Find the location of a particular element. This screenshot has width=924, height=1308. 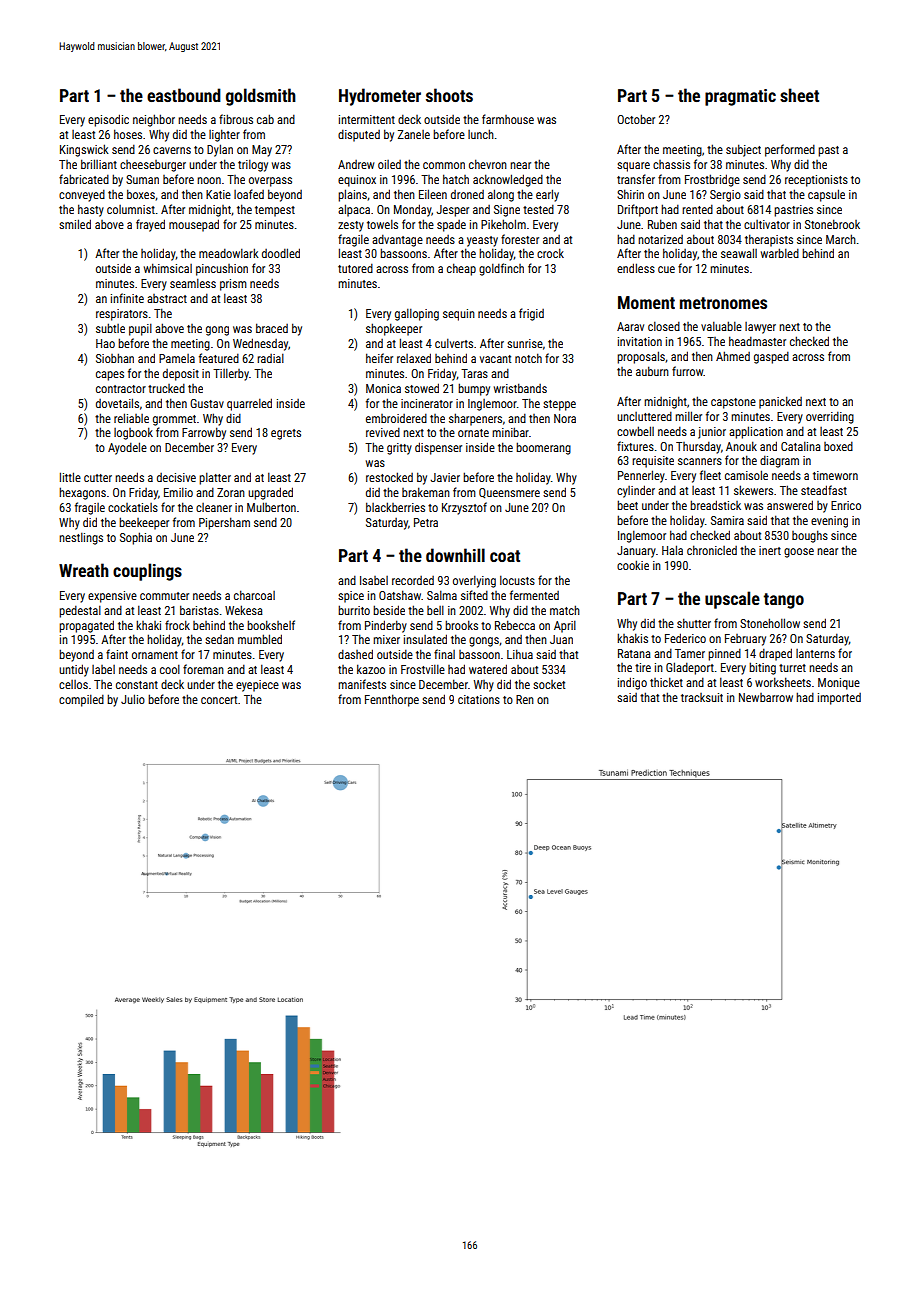

pragmatic is located at coordinates (740, 97).
